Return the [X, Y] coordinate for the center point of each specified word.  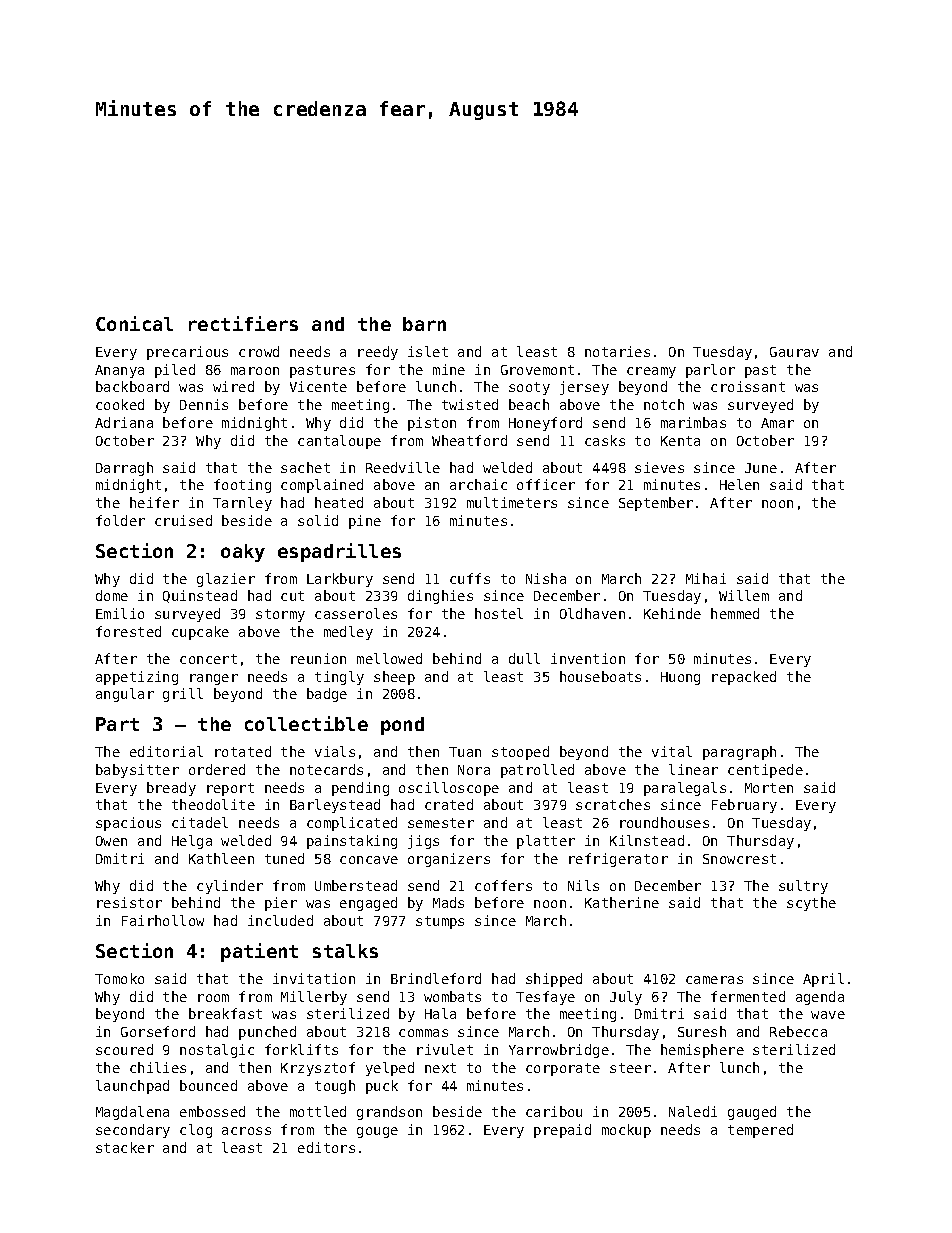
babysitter [137, 771]
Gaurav [794, 352]
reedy [378, 353]
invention [588, 658]
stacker [125, 1147]
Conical [134, 323]
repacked [744, 678]
